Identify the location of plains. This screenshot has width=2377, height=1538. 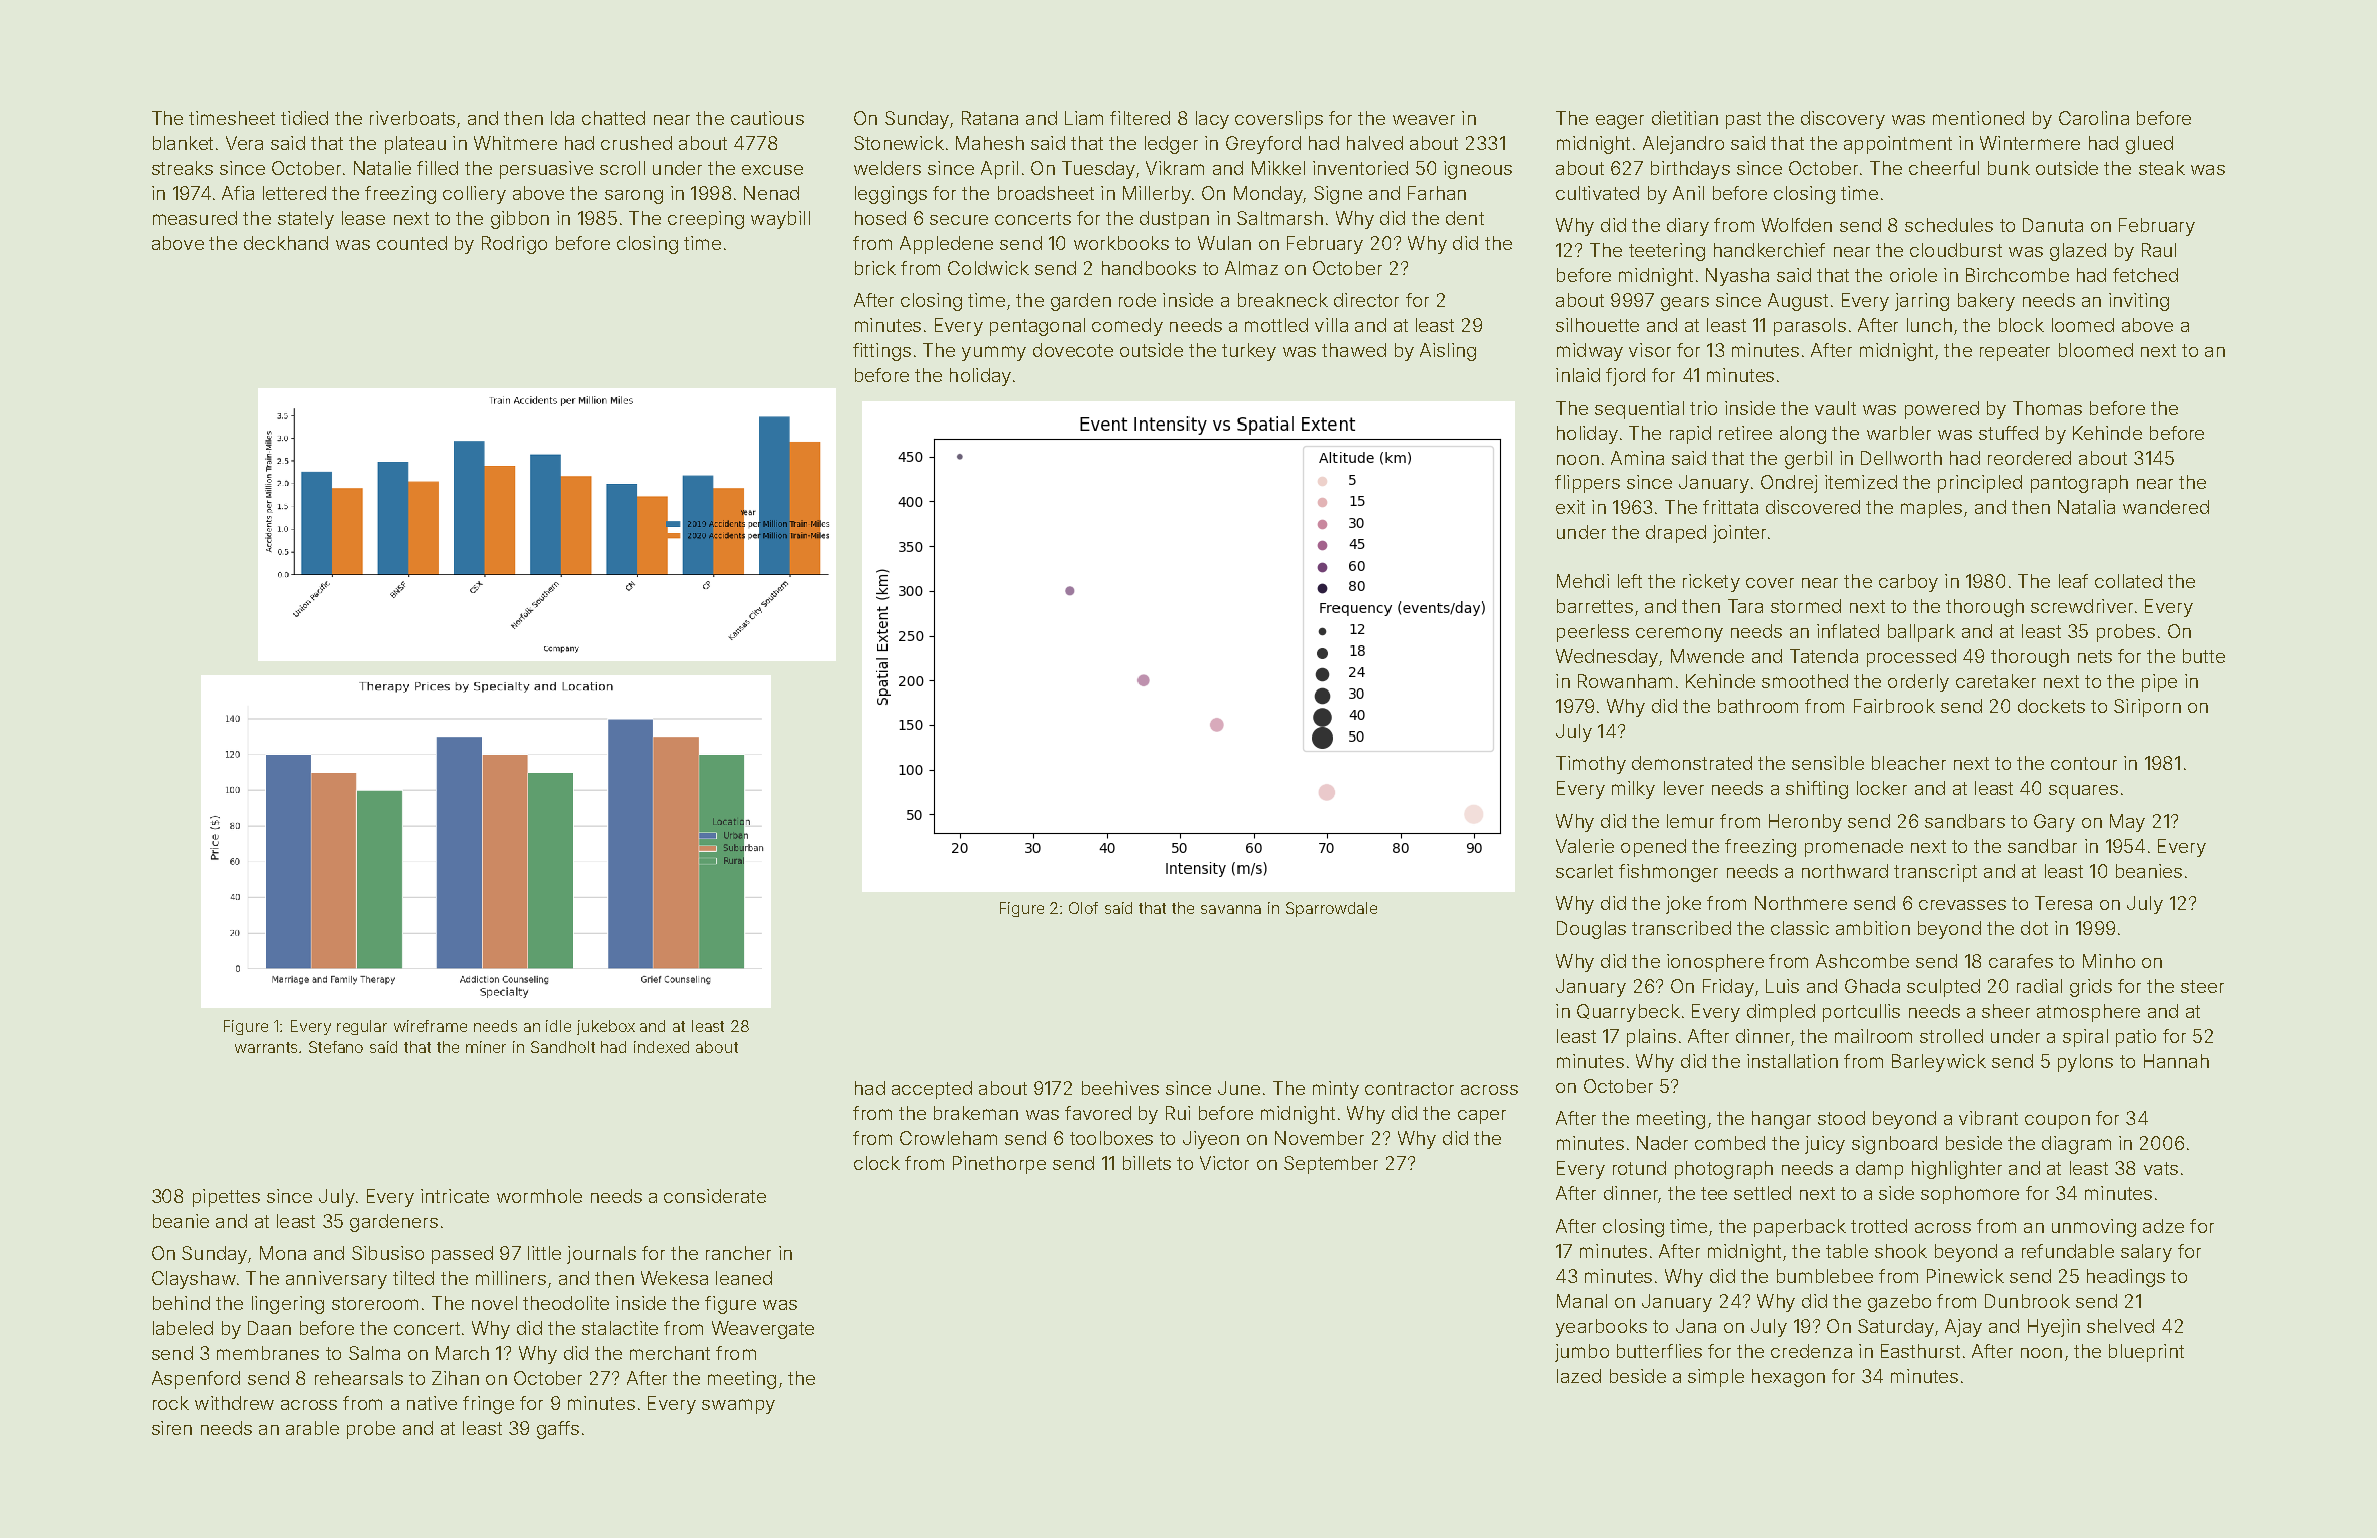
(1651, 1038).
